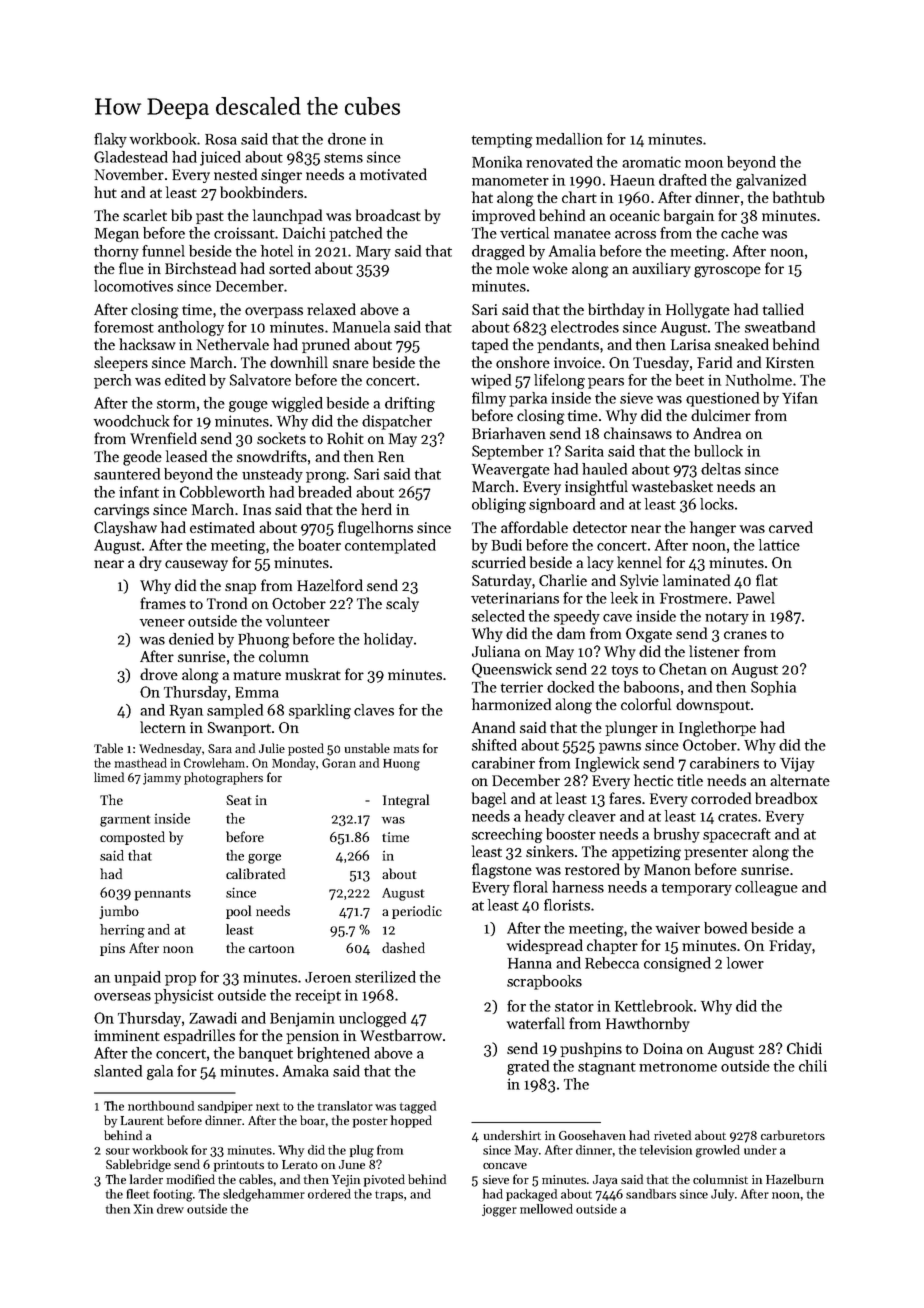 This screenshot has height=1308, width=924. Describe the element at coordinates (783, 309) in the screenshot. I see `tallied` at that location.
